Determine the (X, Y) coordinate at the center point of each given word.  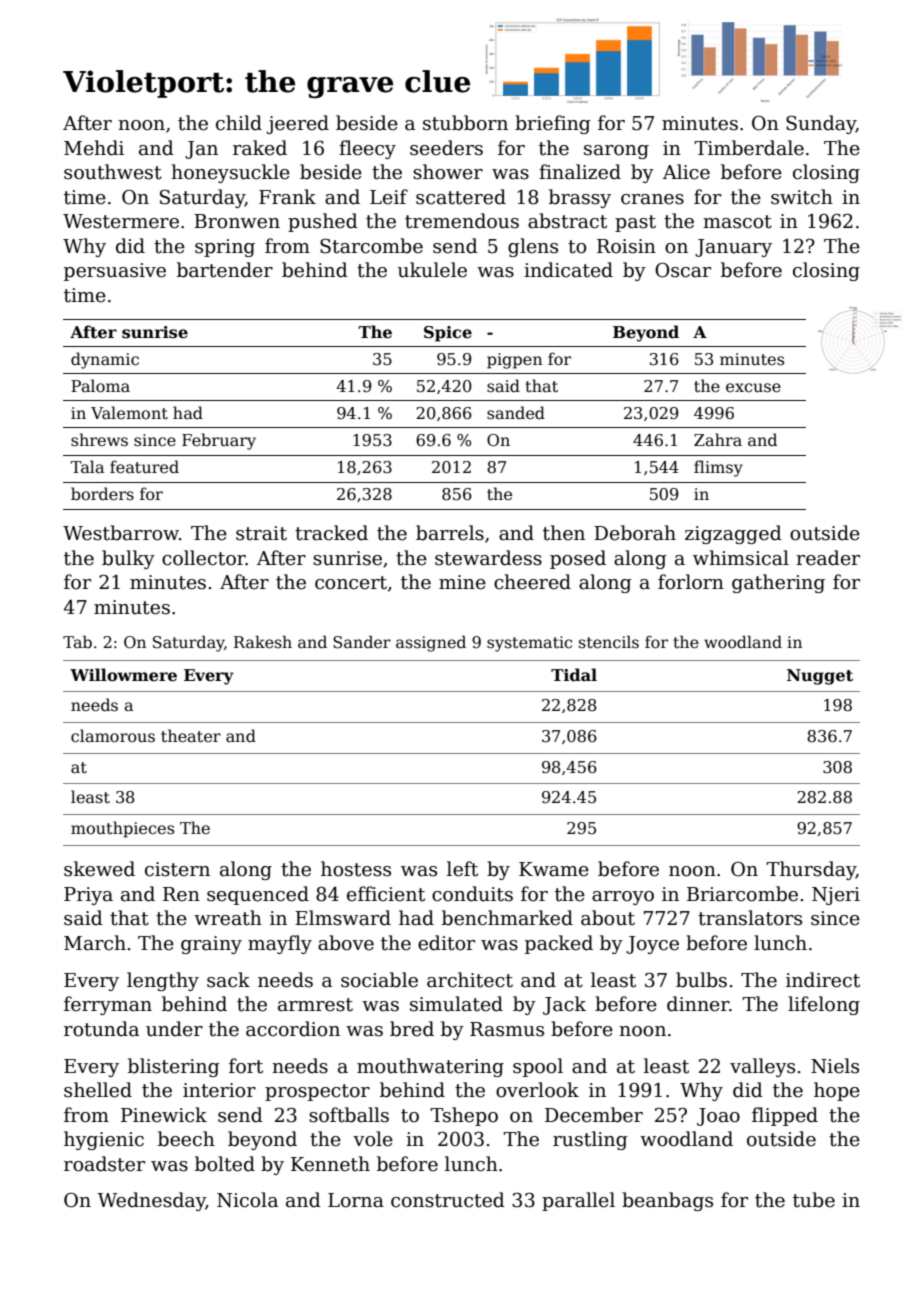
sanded (516, 412)
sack (228, 980)
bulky (128, 559)
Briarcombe (742, 894)
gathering (778, 583)
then (564, 533)
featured (144, 467)
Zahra (718, 440)
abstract (567, 221)
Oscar (683, 270)
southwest (113, 172)
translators (750, 918)
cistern (177, 869)
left (462, 869)
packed (559, 944)
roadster (104, 1164)
